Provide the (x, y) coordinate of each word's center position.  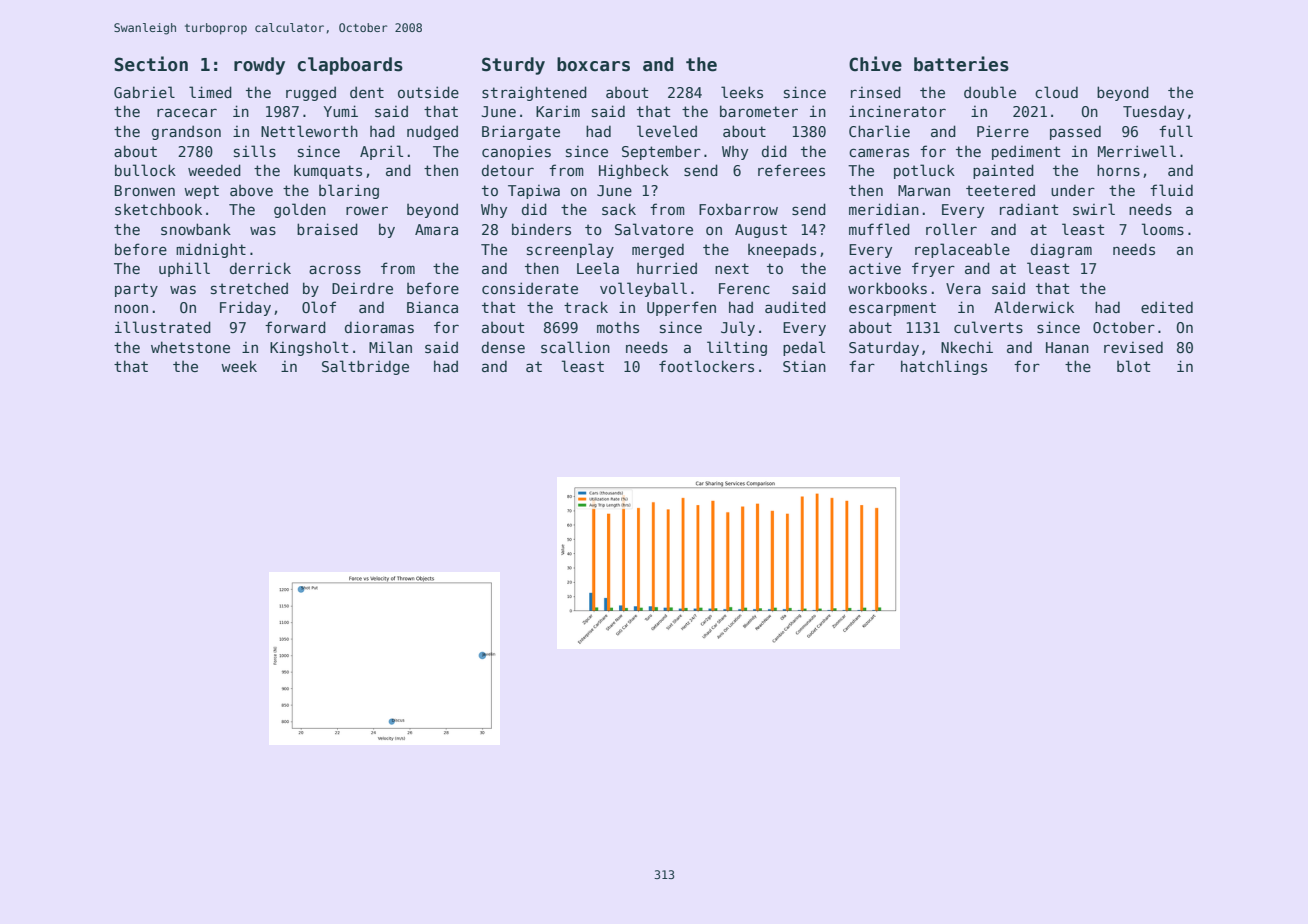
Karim (558, 111)
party (136, 290)
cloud (1056, 92)
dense (503, 347)
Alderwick (1034, 307)
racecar (187, 112)
